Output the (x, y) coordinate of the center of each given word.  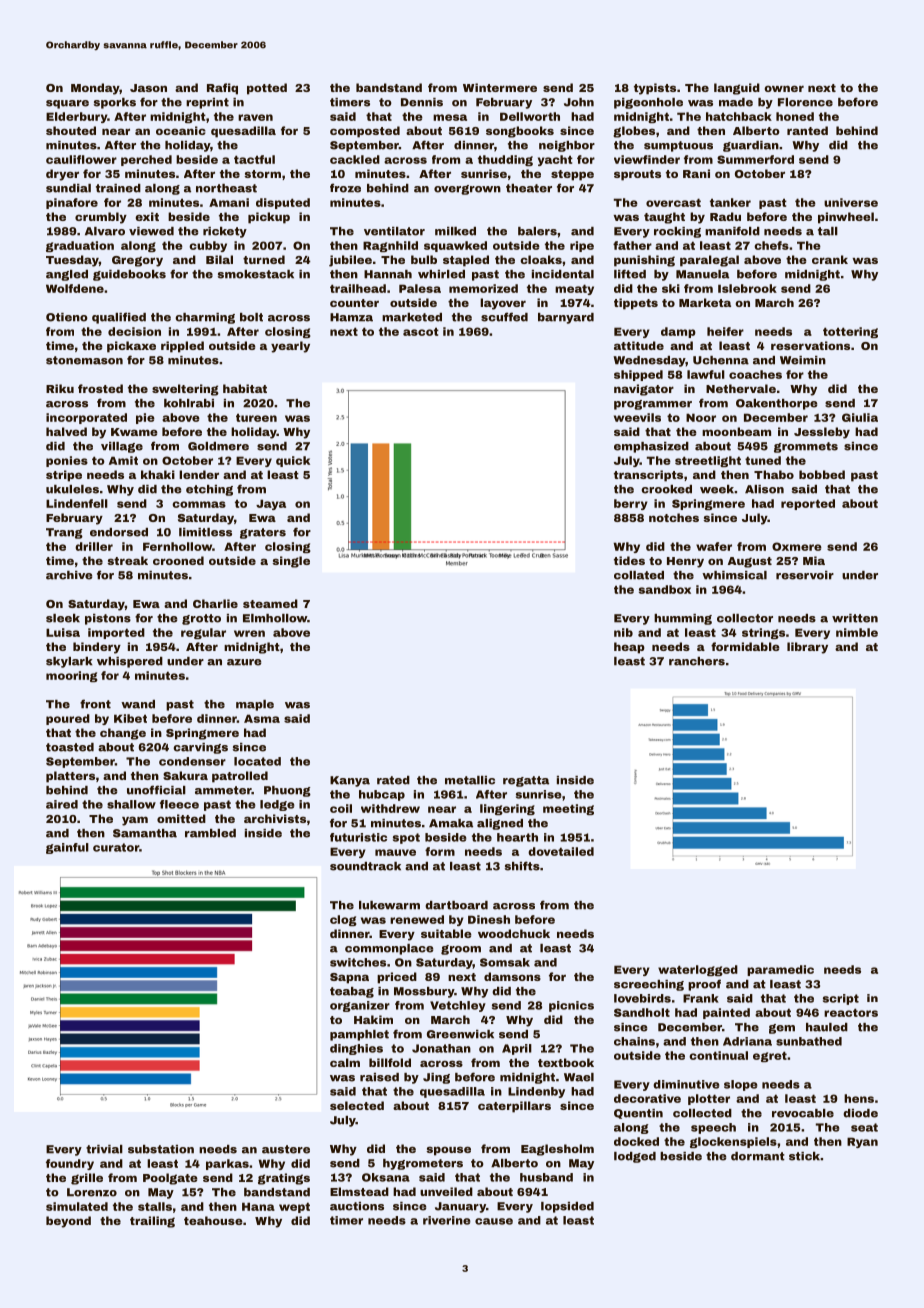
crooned (178, 560)
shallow (131, 804)
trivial (104, 1149)
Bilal (219, 259)
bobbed (822, 474)
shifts (522, 866)
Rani (696, 173)
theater (529, 188)
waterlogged (698, 970)
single (291, 562)
